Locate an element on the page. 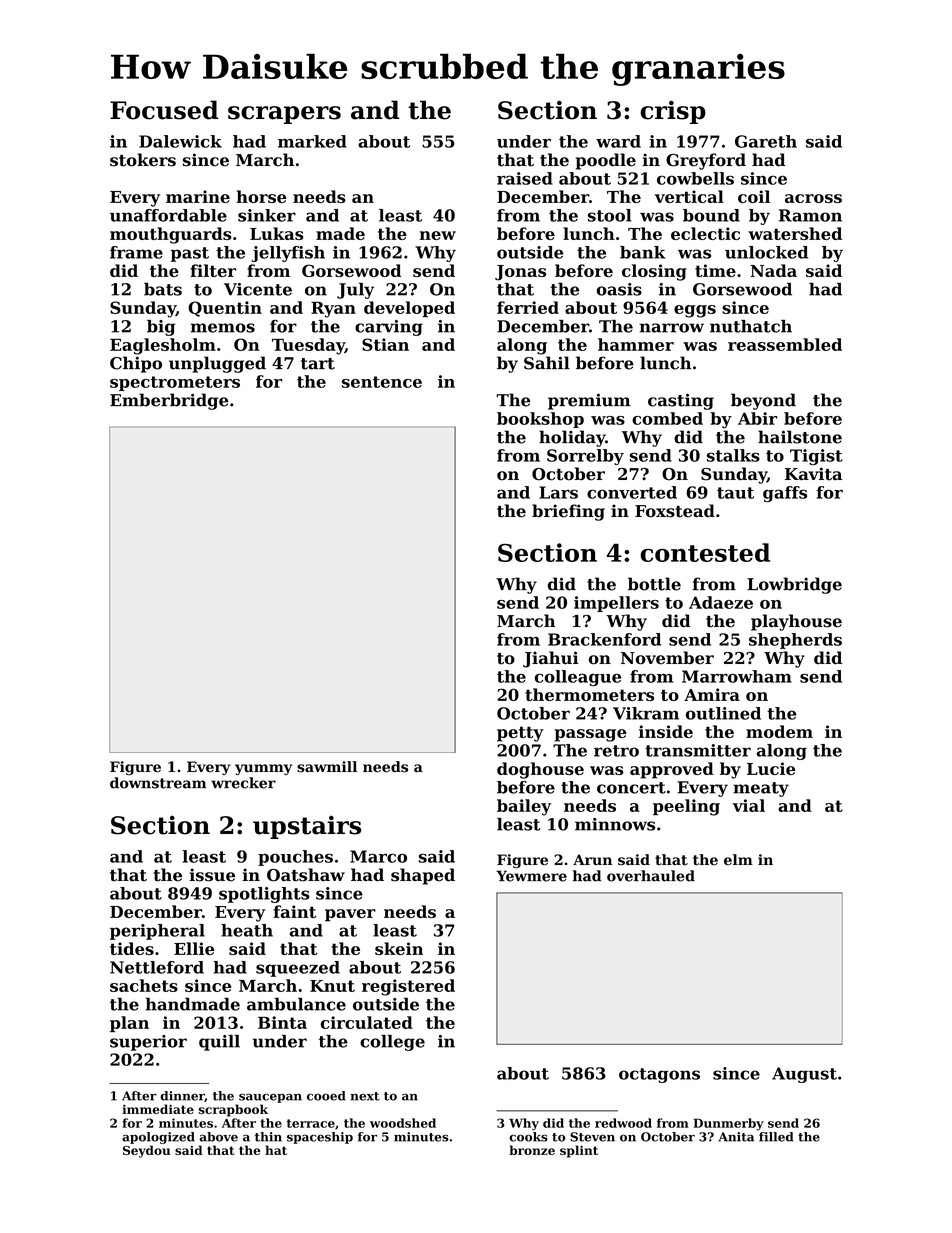 This page has height=1233, width=952. bailey is located at coordinates (524, 807).
